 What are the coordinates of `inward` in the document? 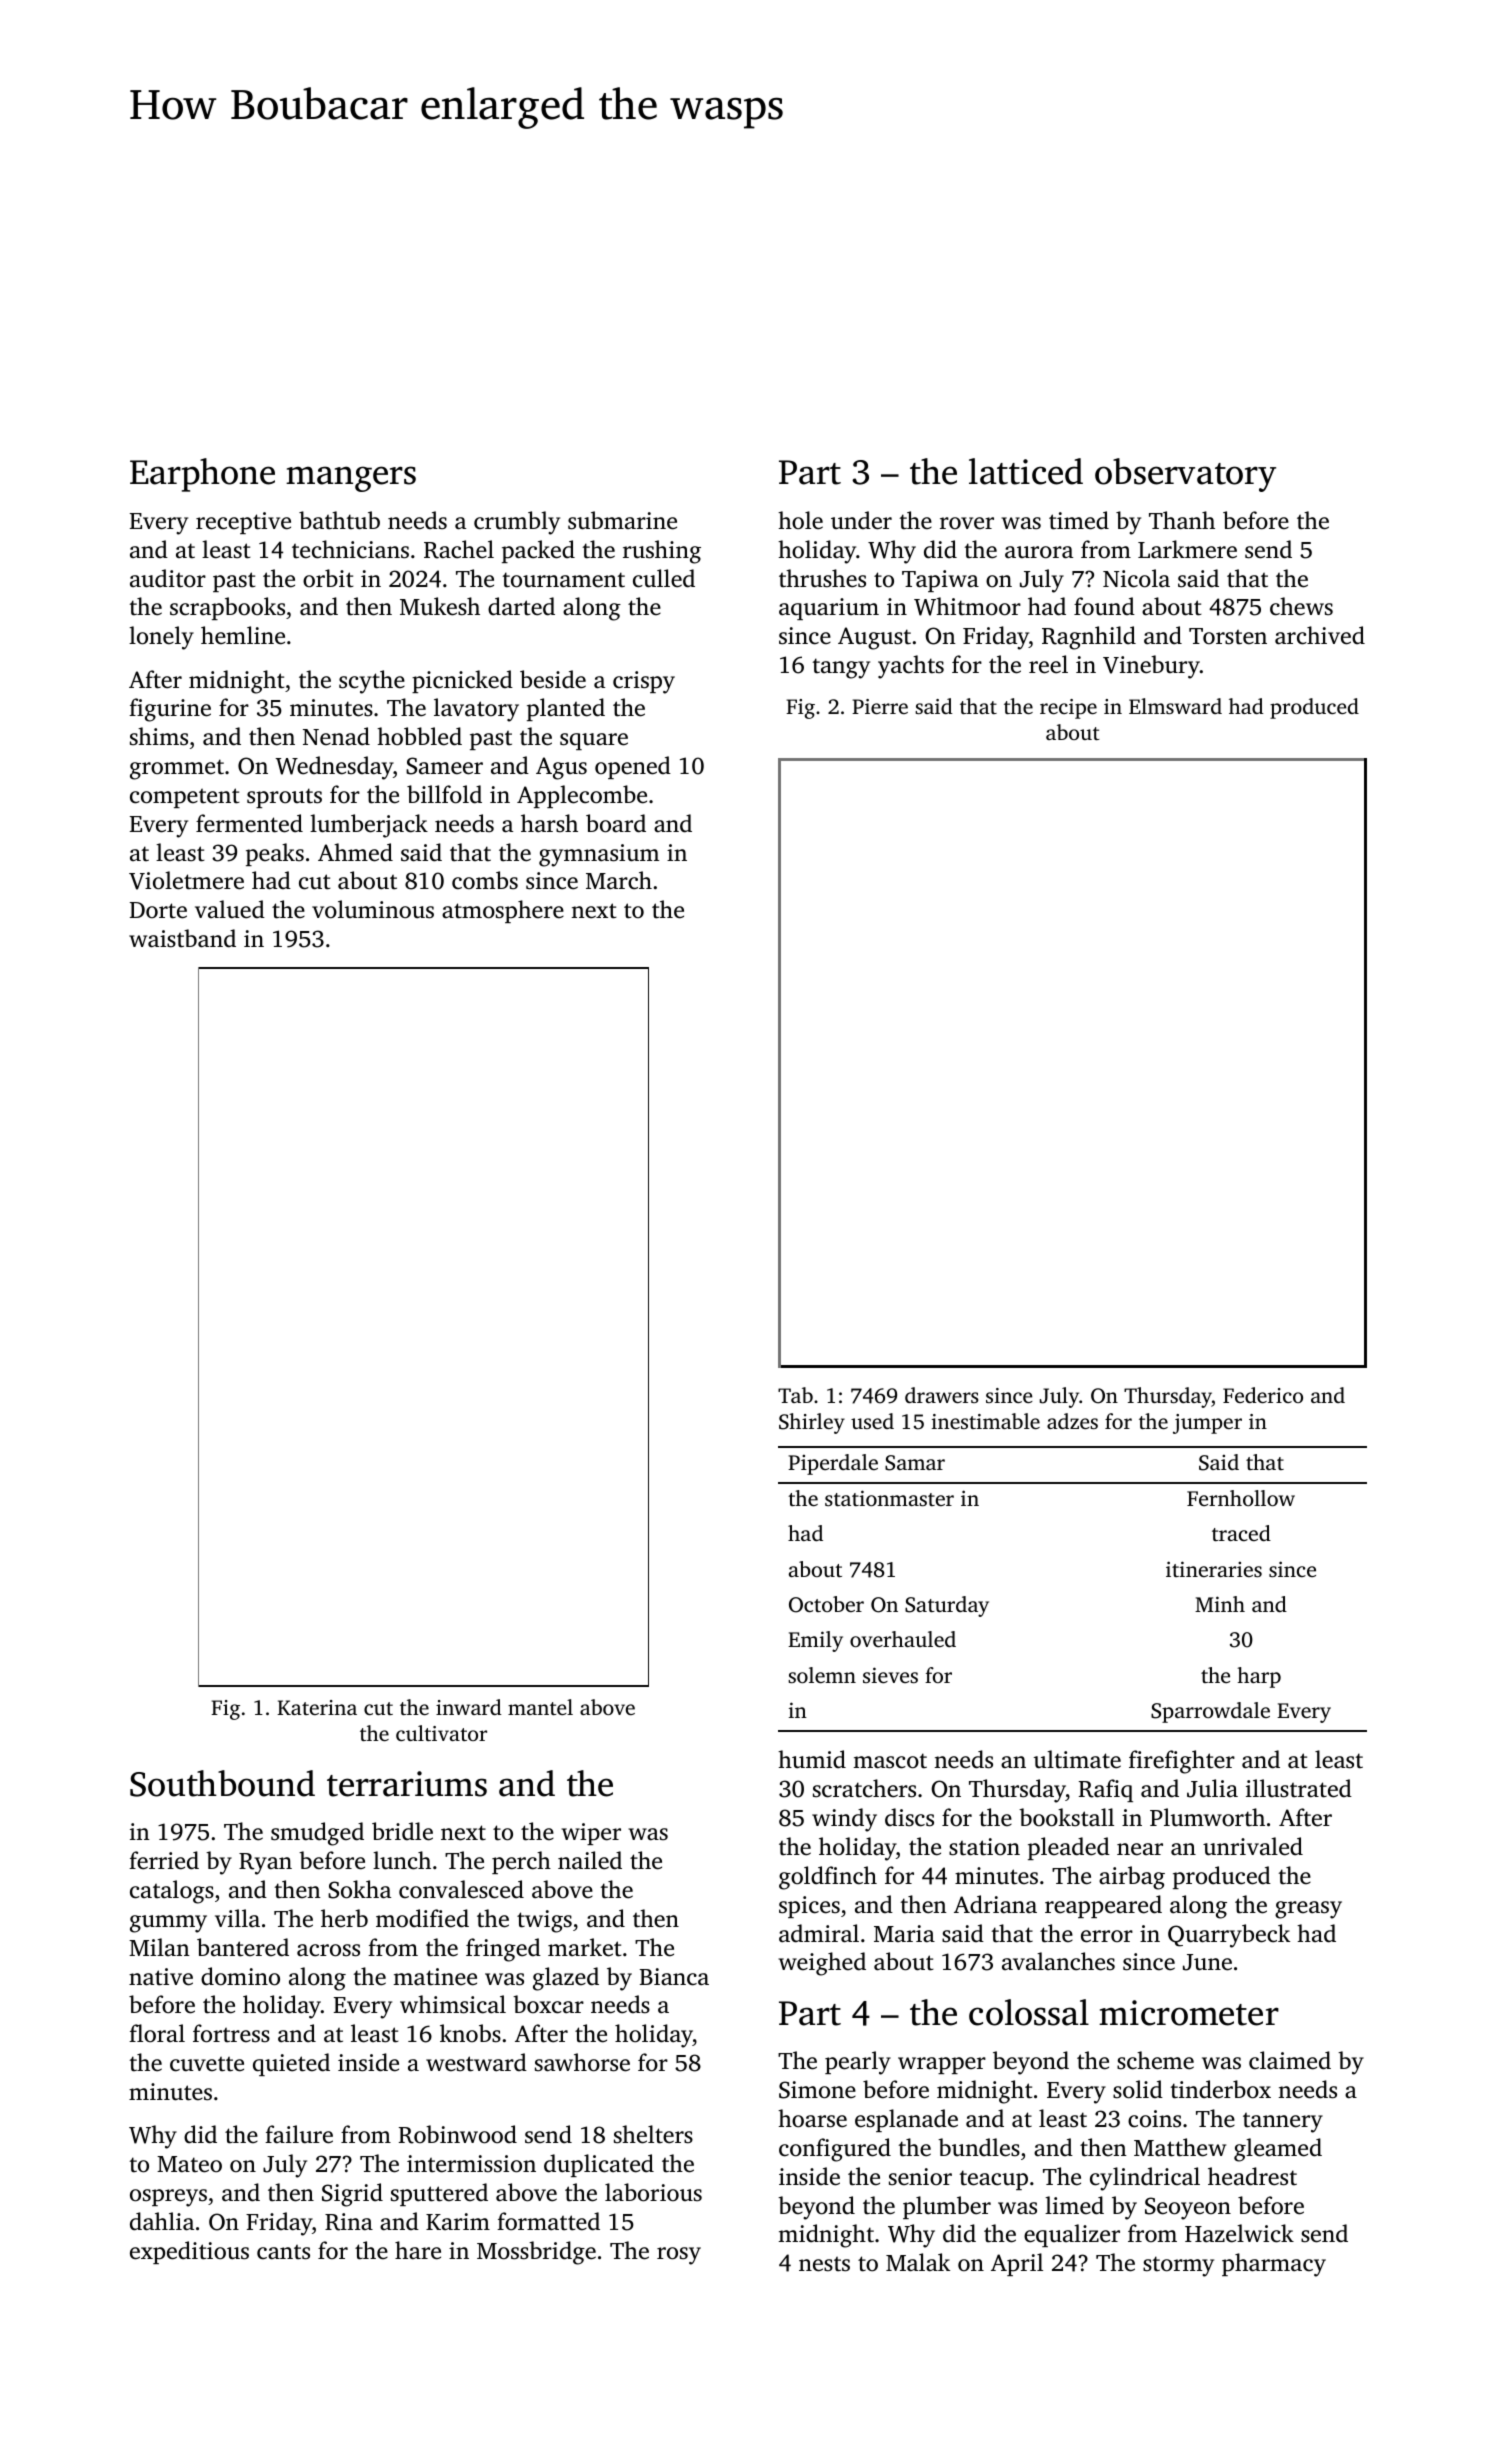 It's located at (469, 1707).
